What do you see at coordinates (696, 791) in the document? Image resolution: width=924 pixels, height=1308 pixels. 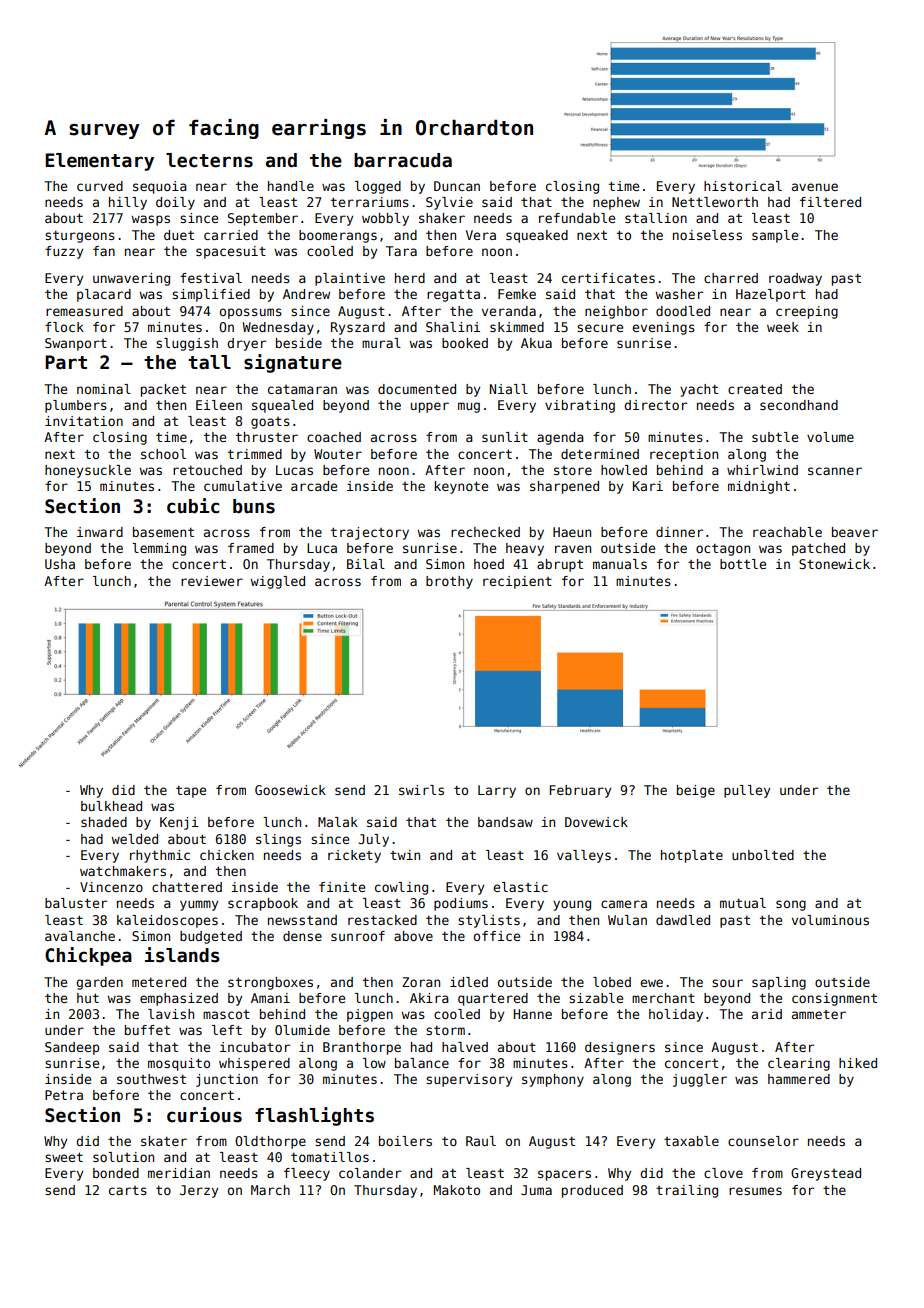 I see `beige` at bounding box center [696, 791].
